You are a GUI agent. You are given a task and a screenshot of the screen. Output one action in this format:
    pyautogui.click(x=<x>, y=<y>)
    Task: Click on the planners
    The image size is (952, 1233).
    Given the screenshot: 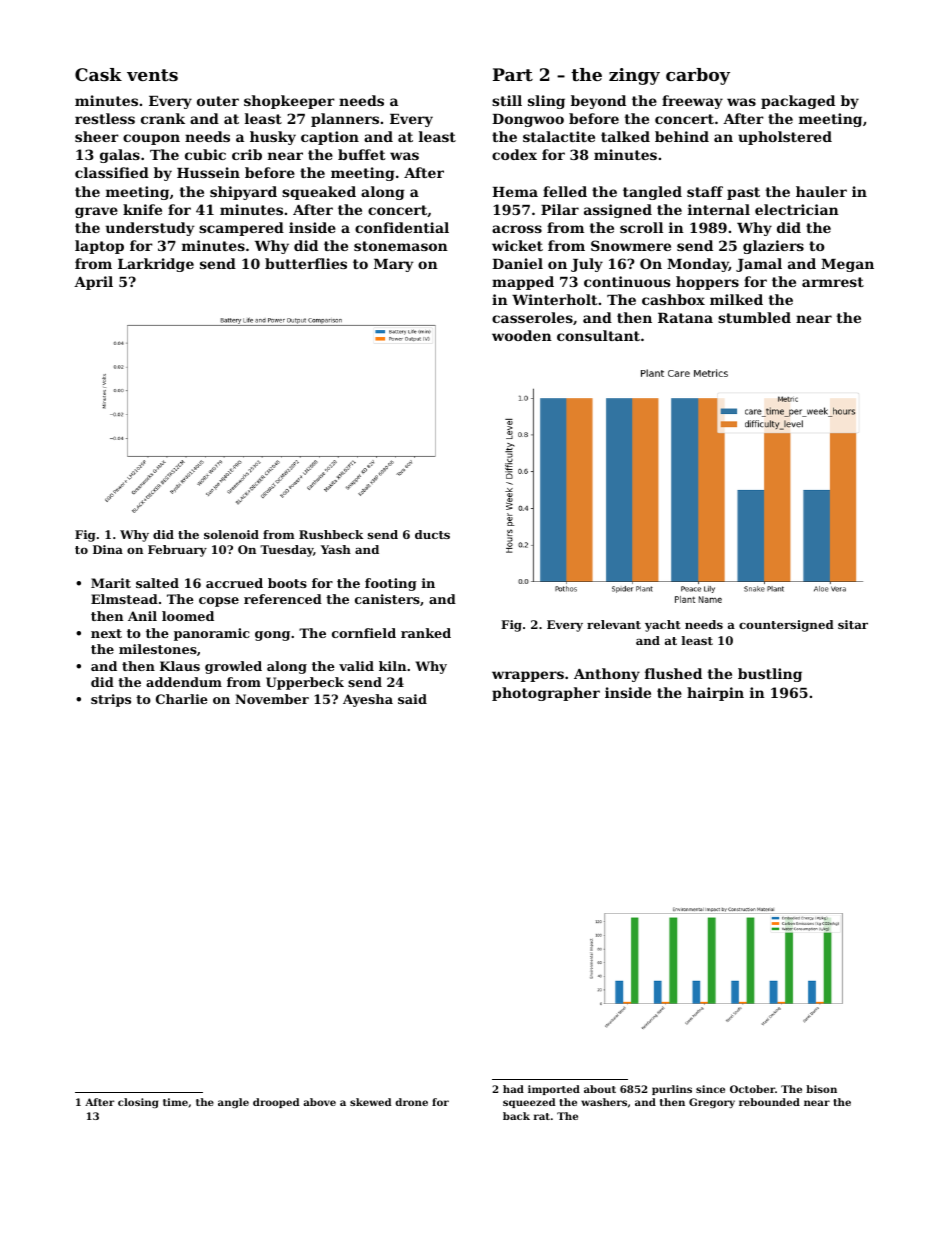 What is the action you would take?
    pyautogui.click(x=345, y=120)
